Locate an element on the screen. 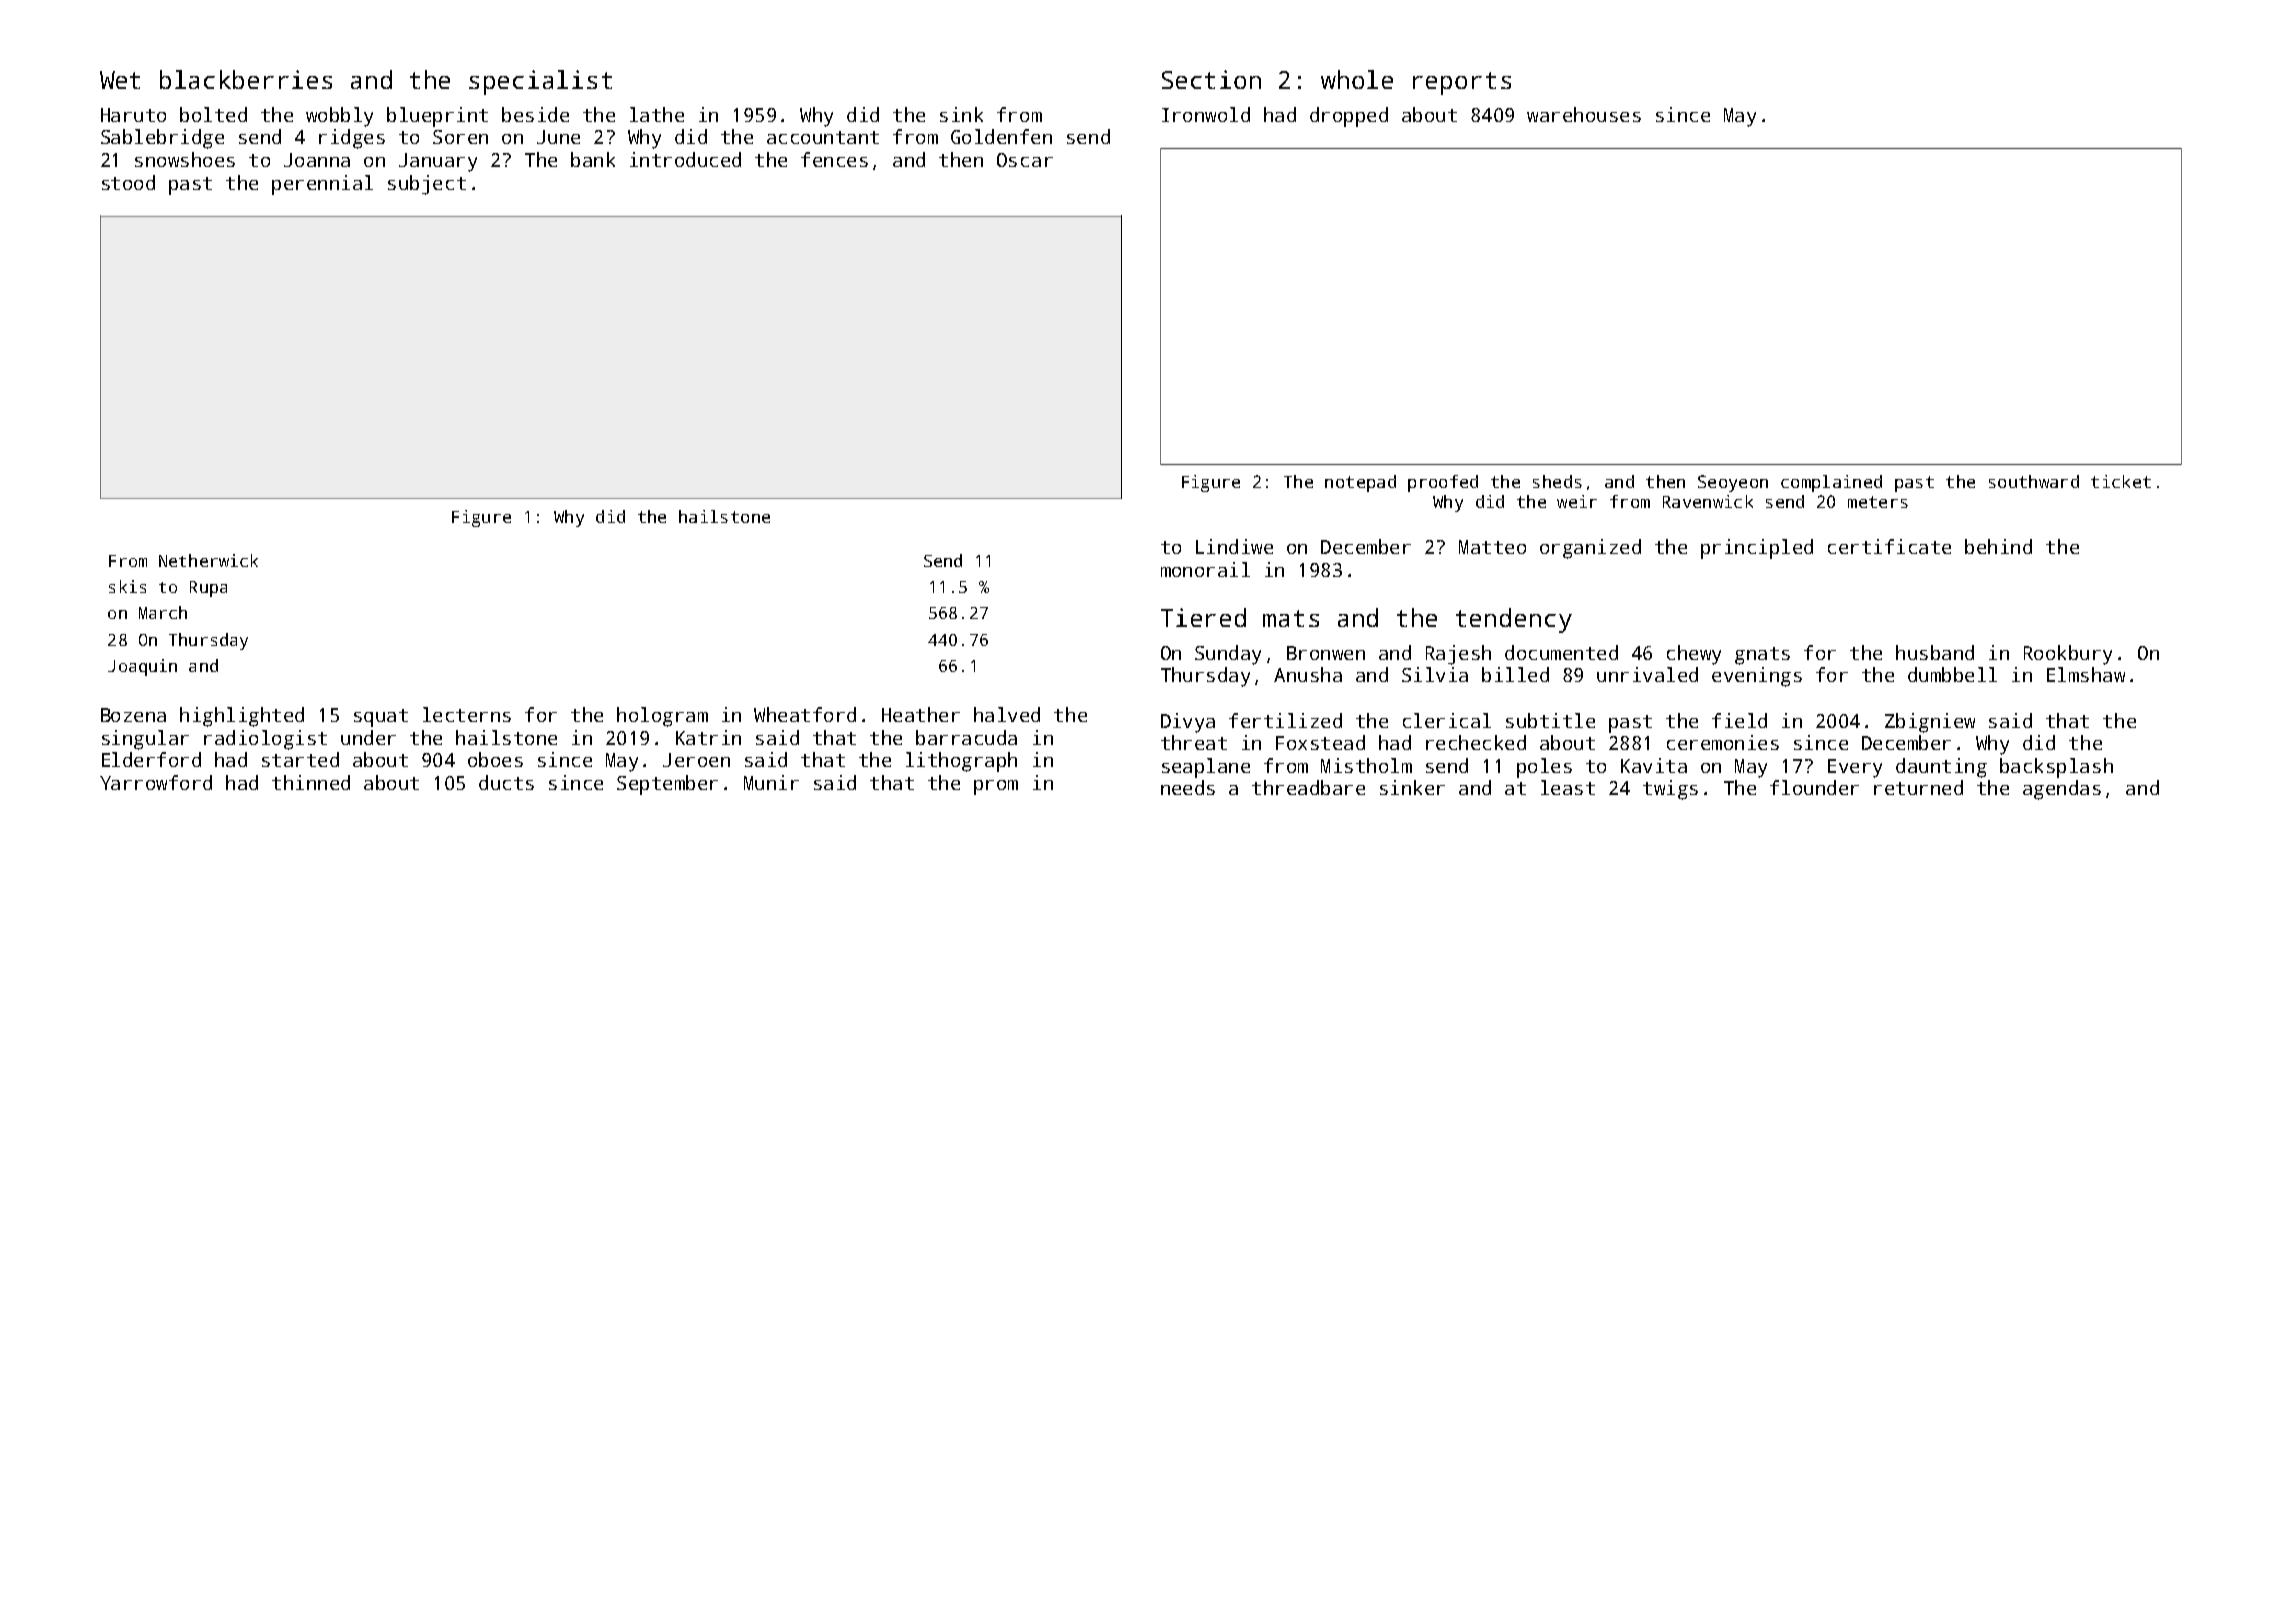 The width and height of the screenshot is (2282, 1614). Goldenfen is located at coordinates (1001, 136).
